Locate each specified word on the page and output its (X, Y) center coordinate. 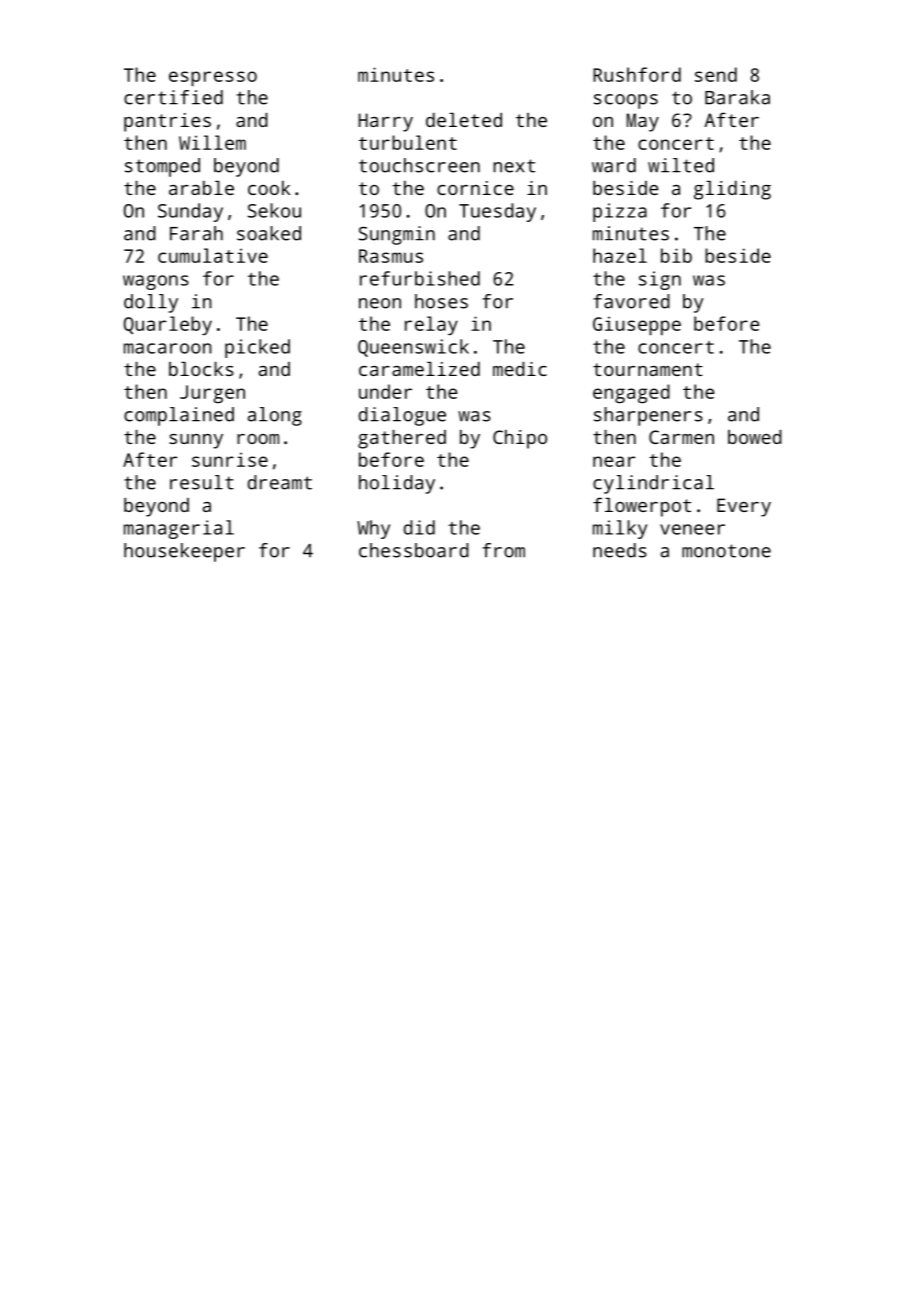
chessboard (414, 550)
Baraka (737, 97)
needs (620, 550)
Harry (385, 122)
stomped (162, 167)
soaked (269, 233)
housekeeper (184, 552)
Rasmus (391, 256)
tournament (648, 369)
